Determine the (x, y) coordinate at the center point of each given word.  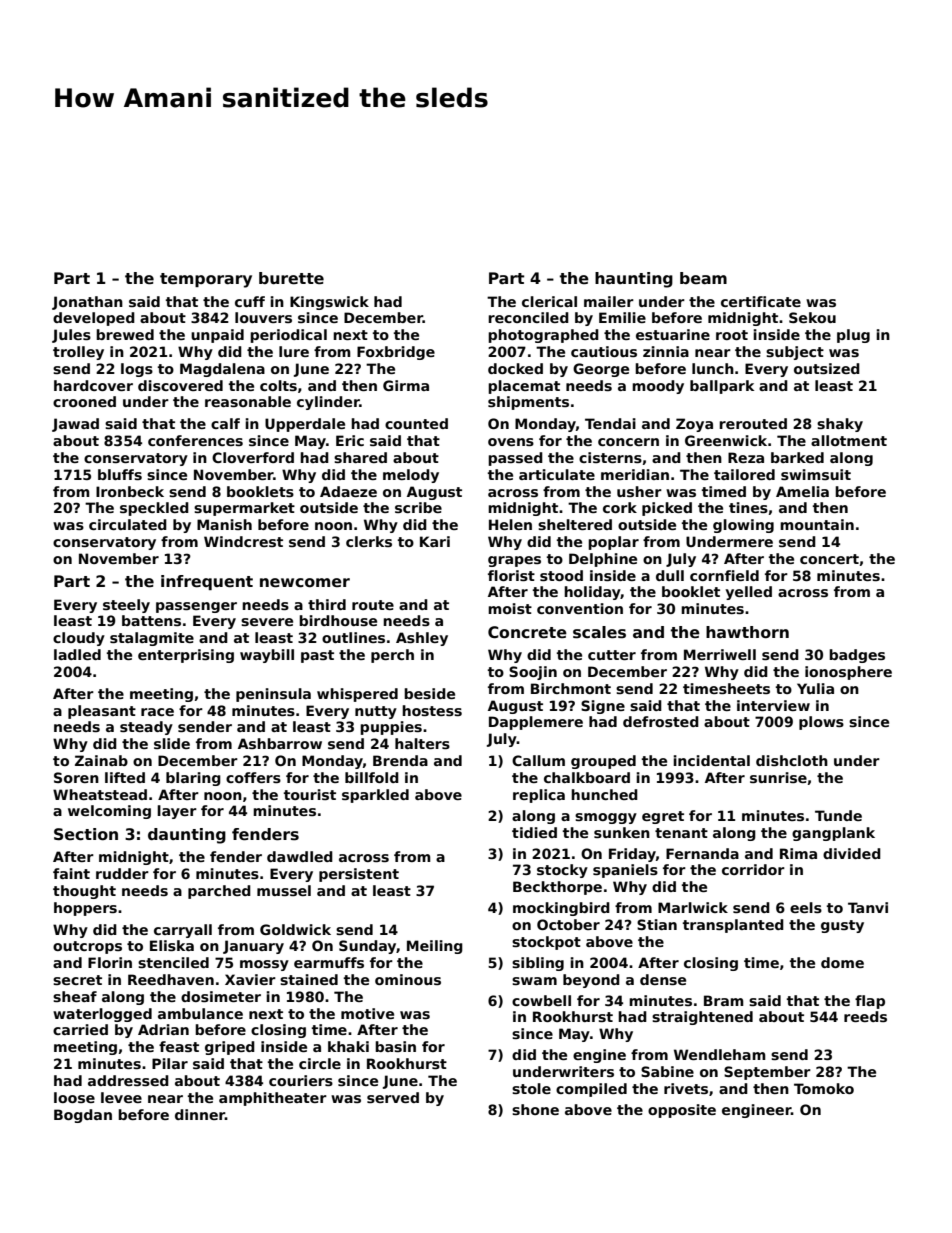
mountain (817, 524)
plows (821, 723)
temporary (206, 280)
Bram (724, 1000)
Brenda (400, 760)
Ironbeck (130, 491)
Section (86, 834)
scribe (418, 507)
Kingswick (329, 303)
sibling (538, 964)
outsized (827, 368)
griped (230, 1048)
